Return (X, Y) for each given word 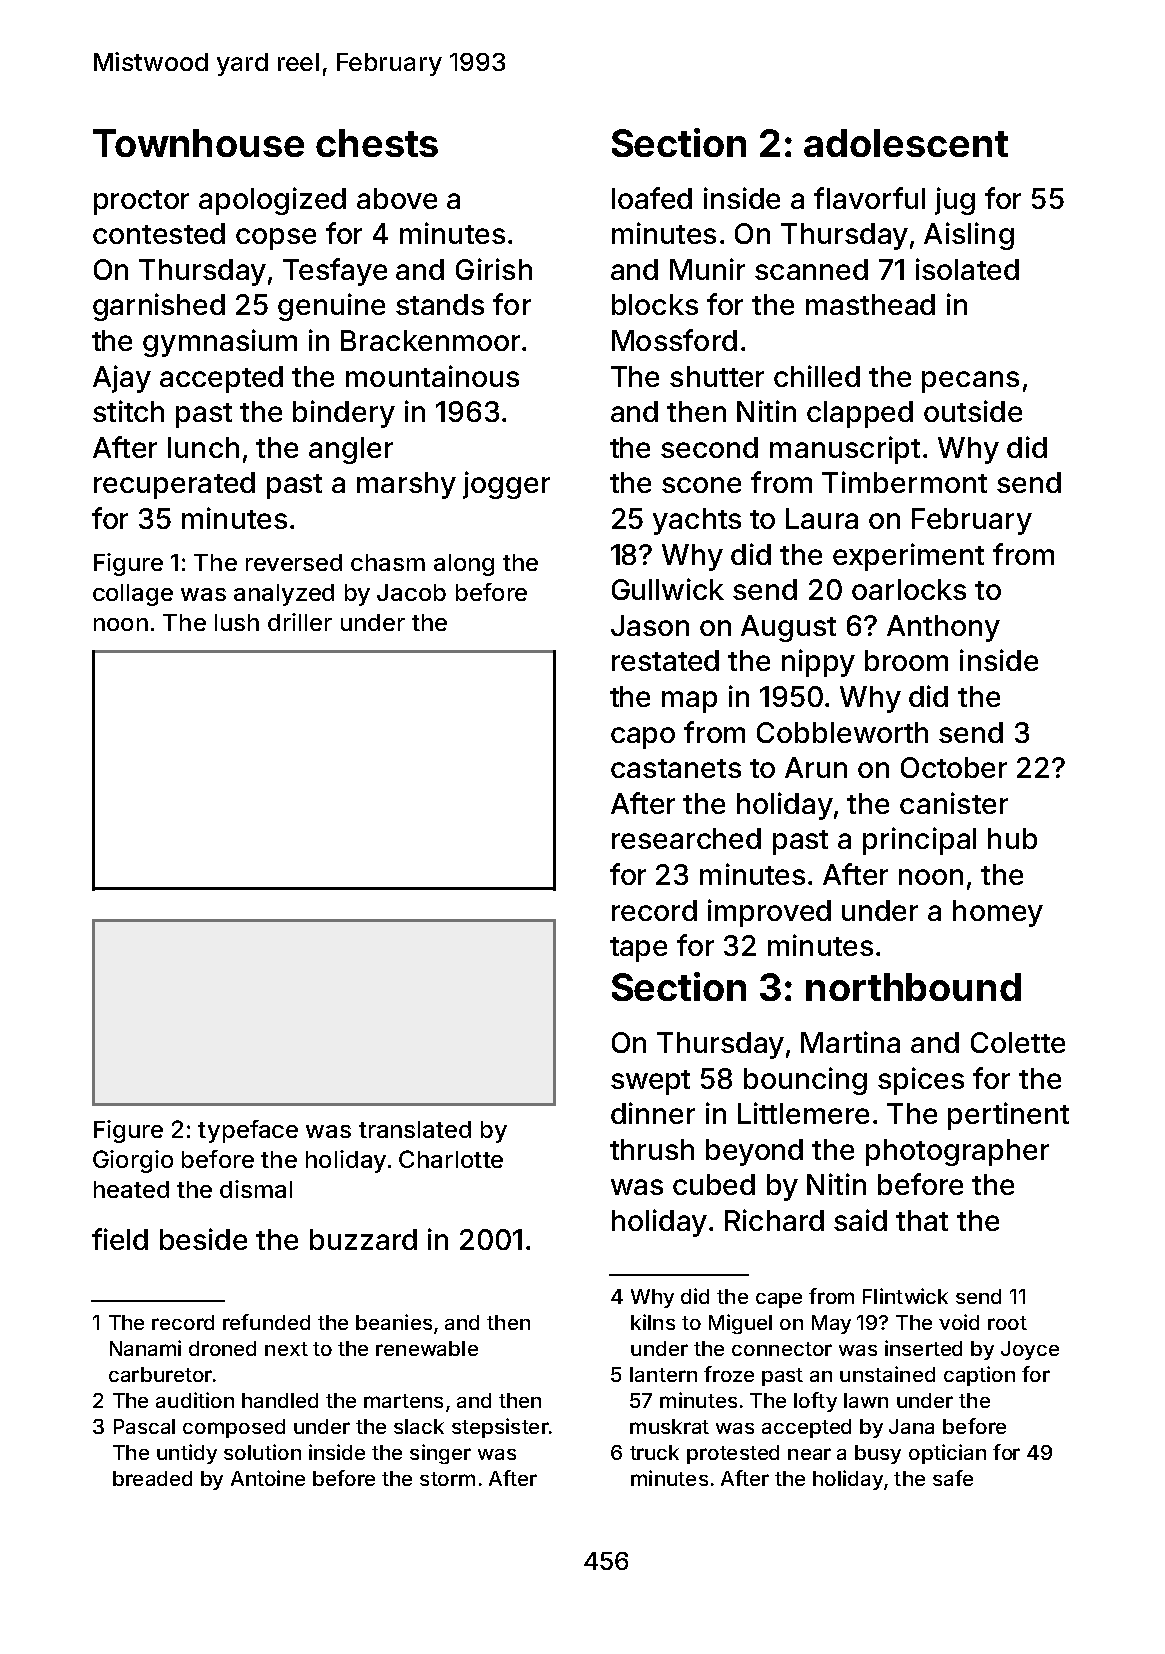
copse (276, 239)
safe (953, 1478)
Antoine (268, 1478)
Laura (822, 518)
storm (447, 1479)
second (709, 447)
